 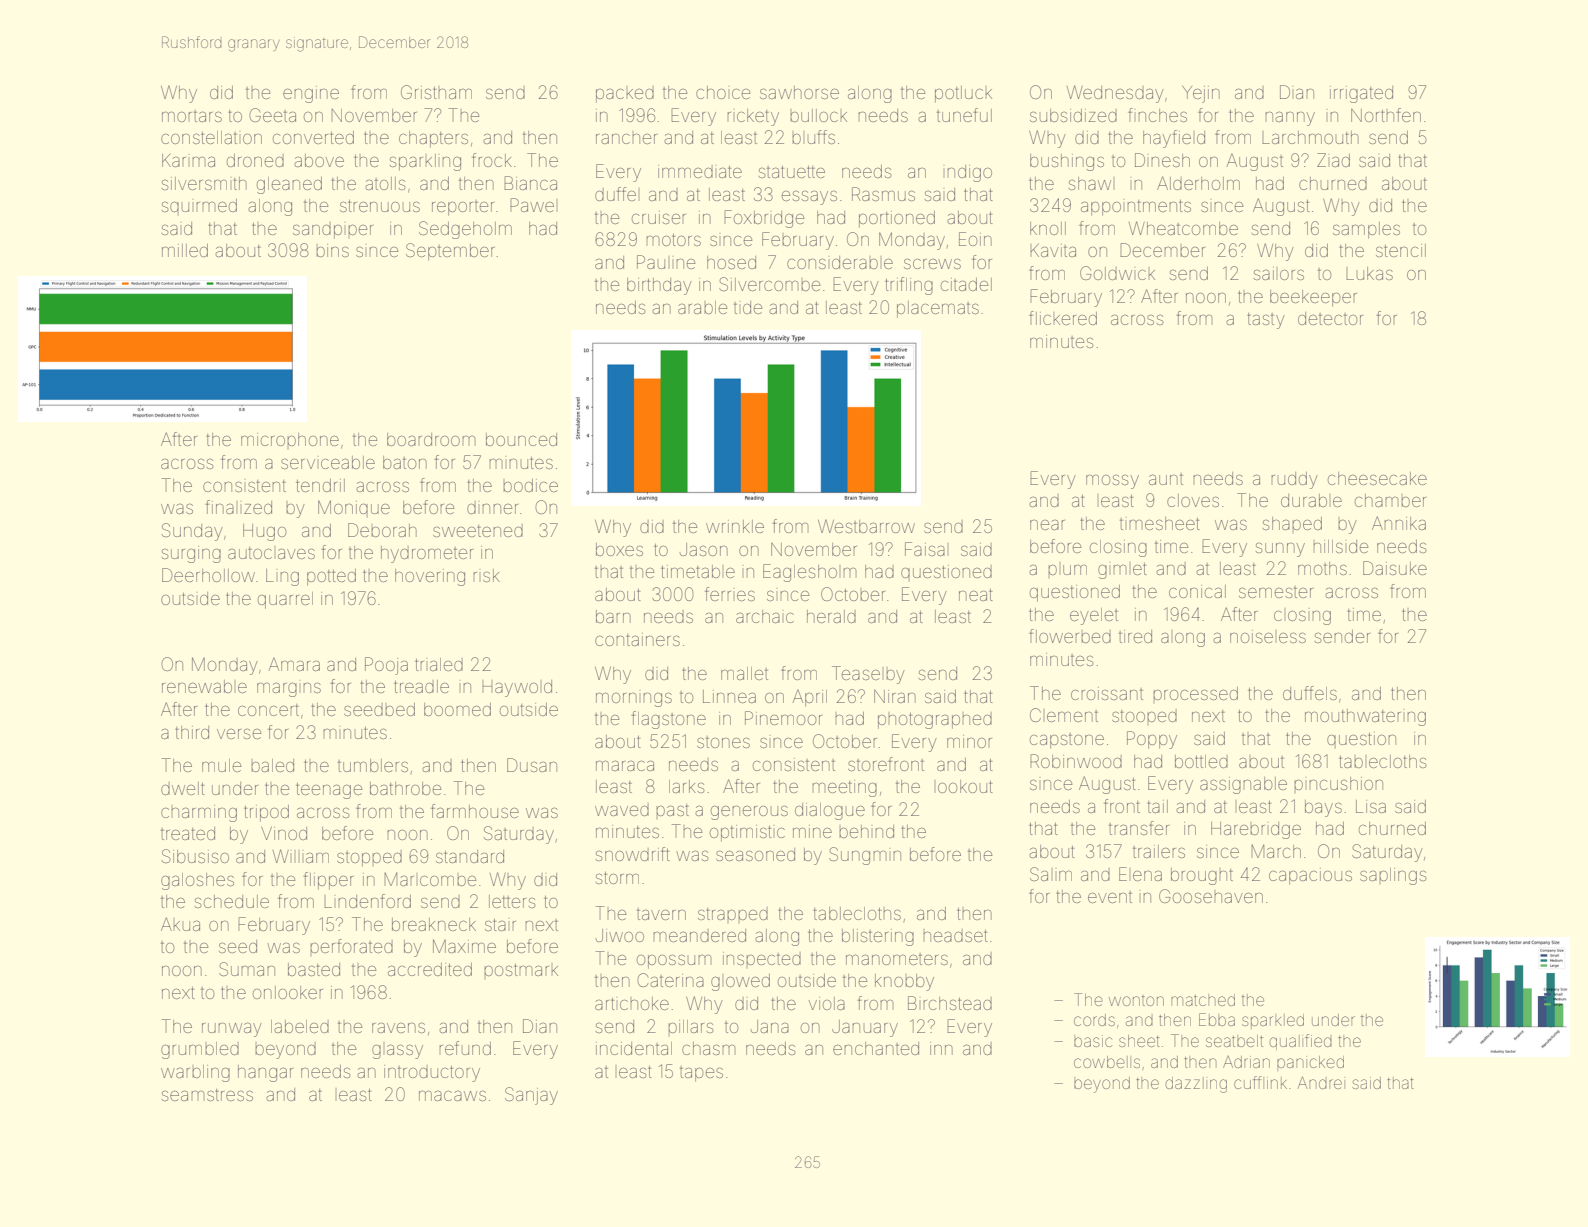 What do you see at coordinates (701, 1074) in the document?
I see `tapes` at bounding box center [701, 1074].
